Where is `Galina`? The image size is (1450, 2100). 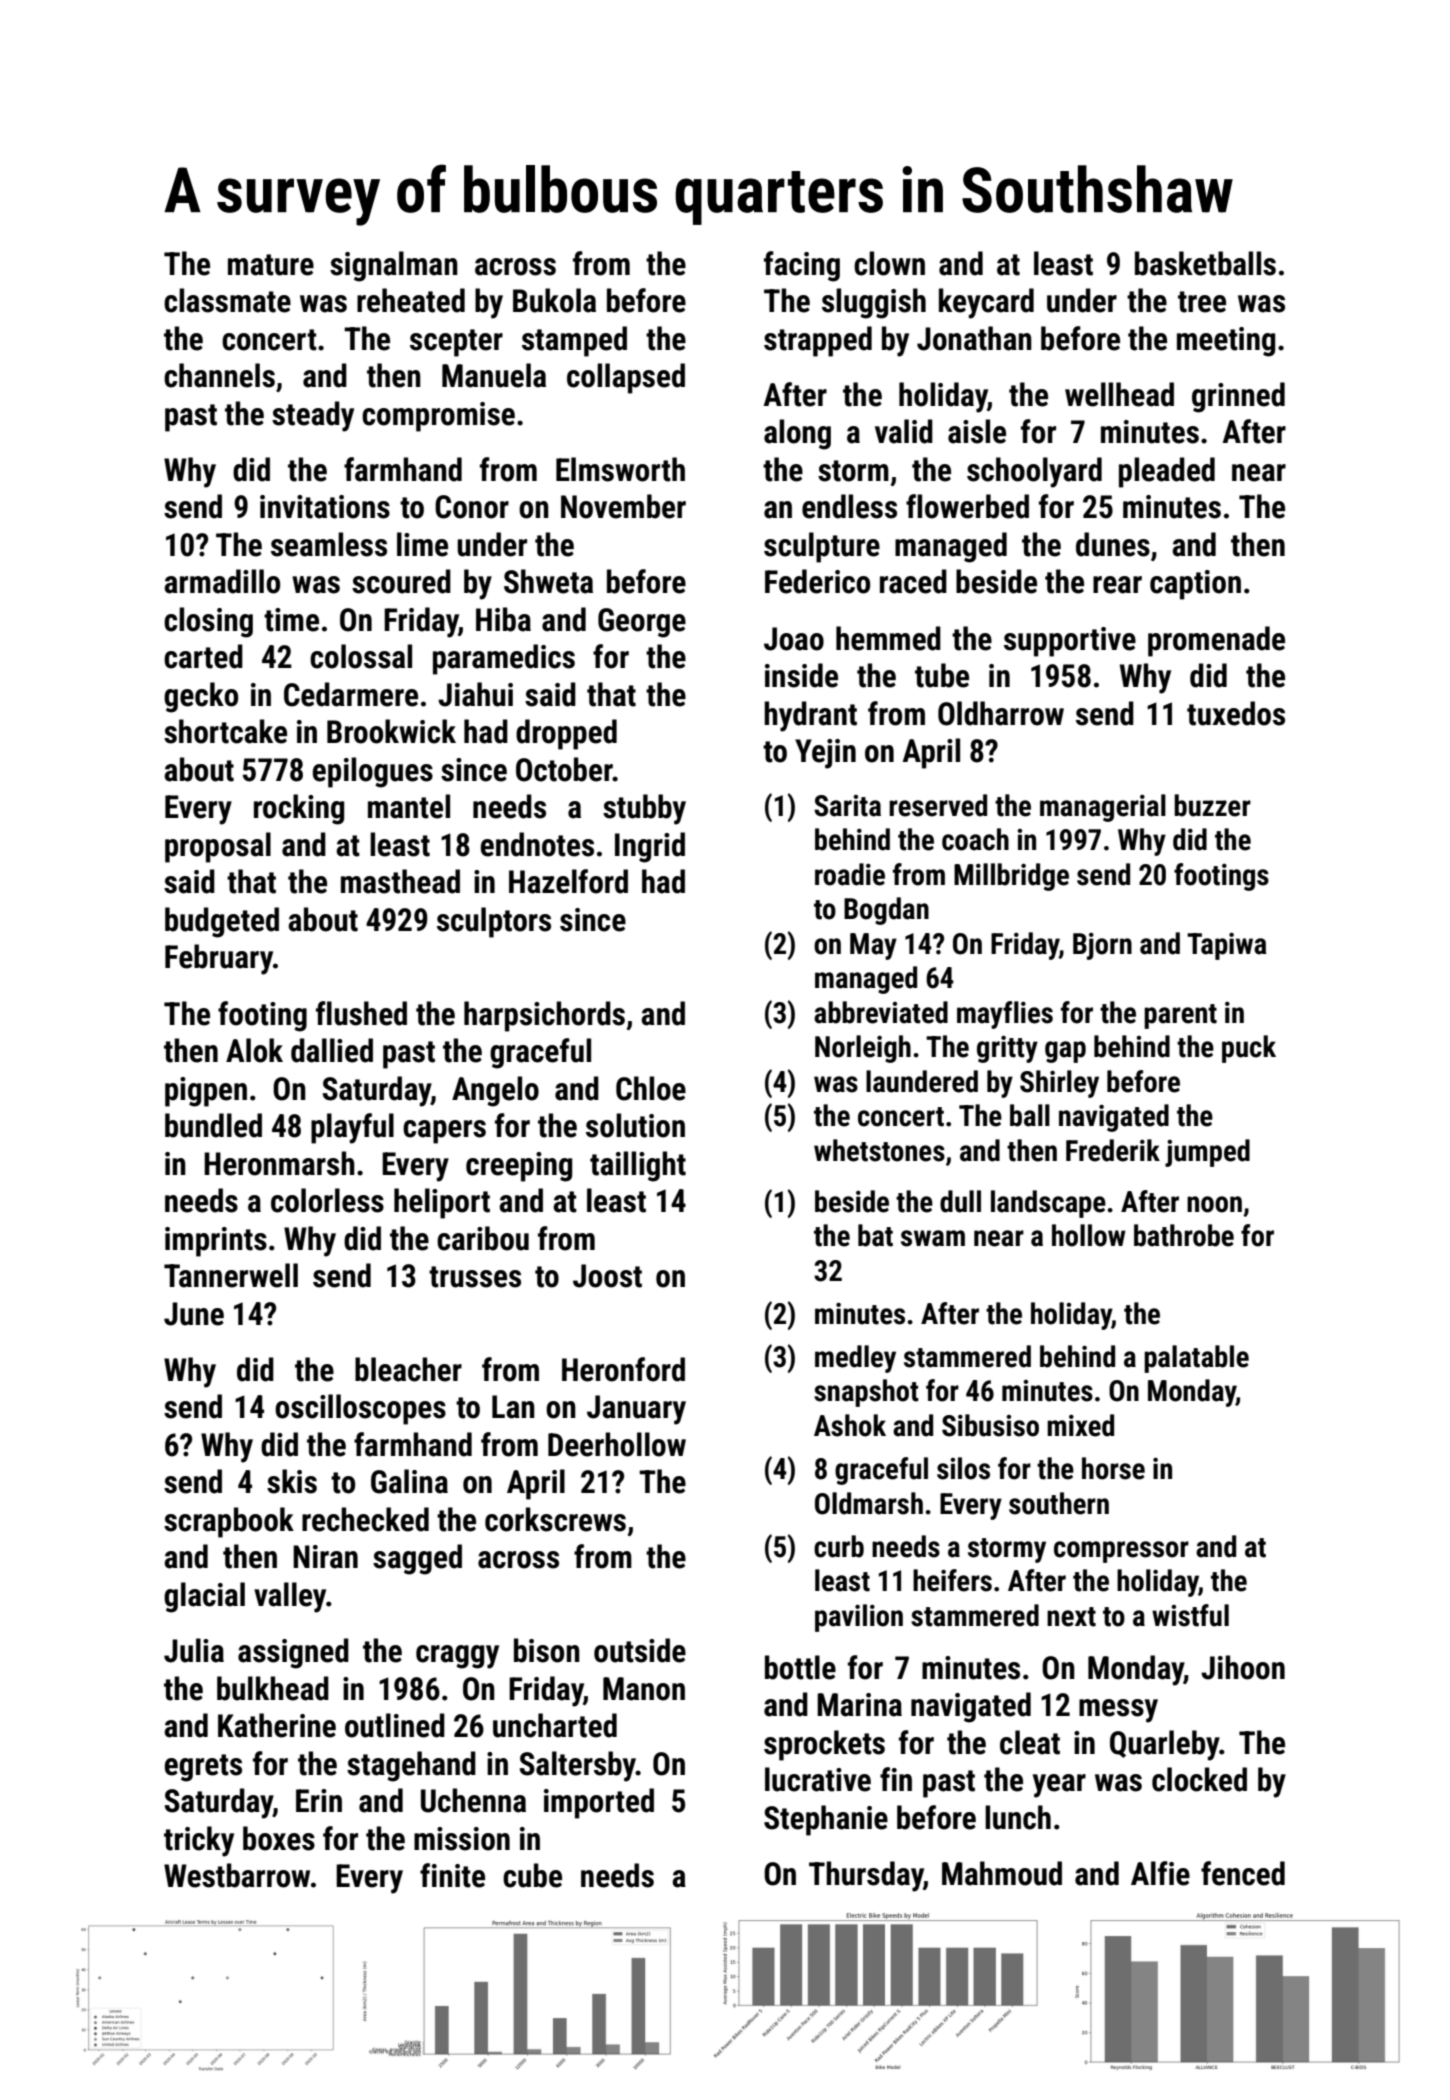
Galina is located at coordinates (409, 1481).
